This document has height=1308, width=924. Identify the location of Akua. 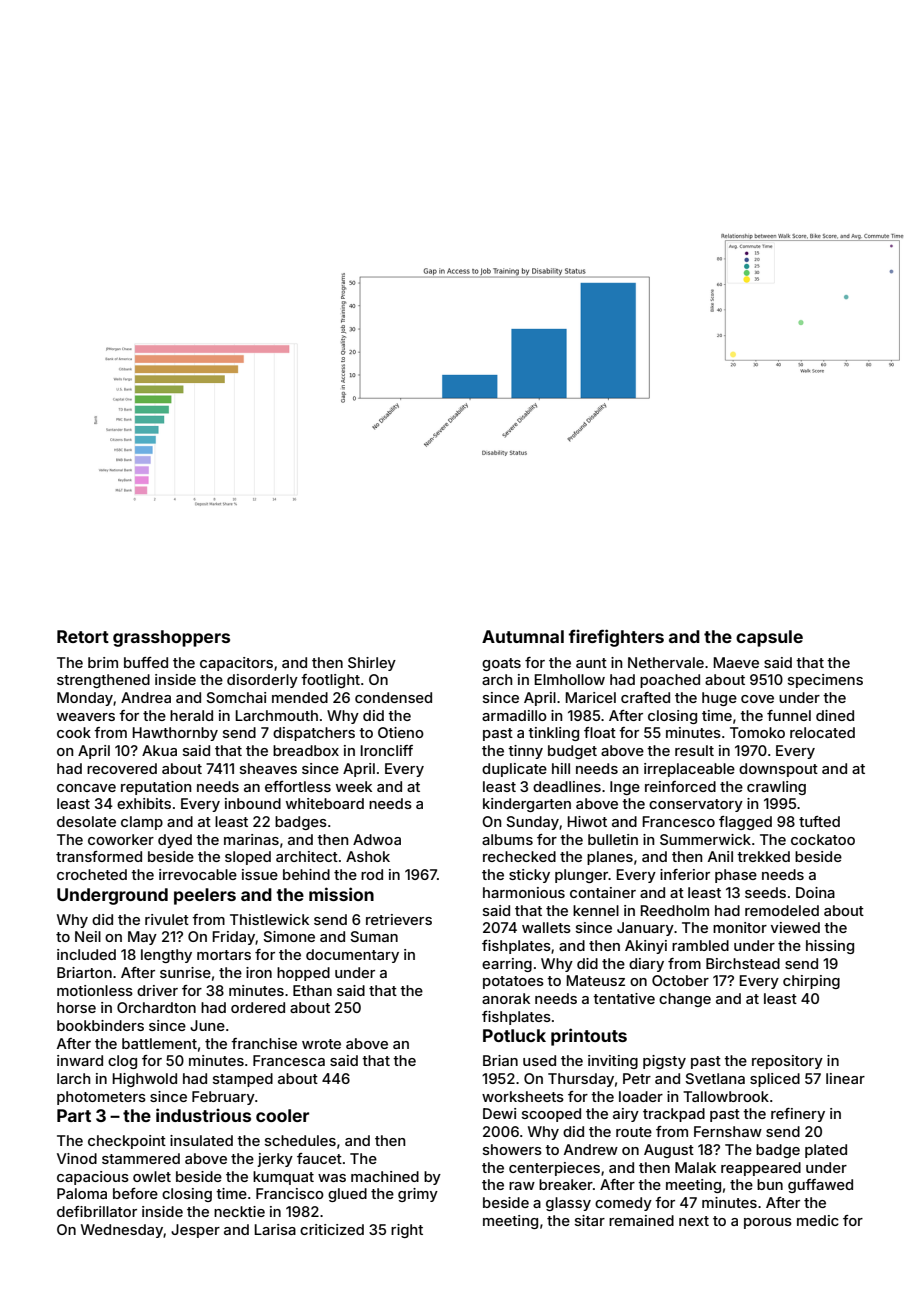
(159, 750).
